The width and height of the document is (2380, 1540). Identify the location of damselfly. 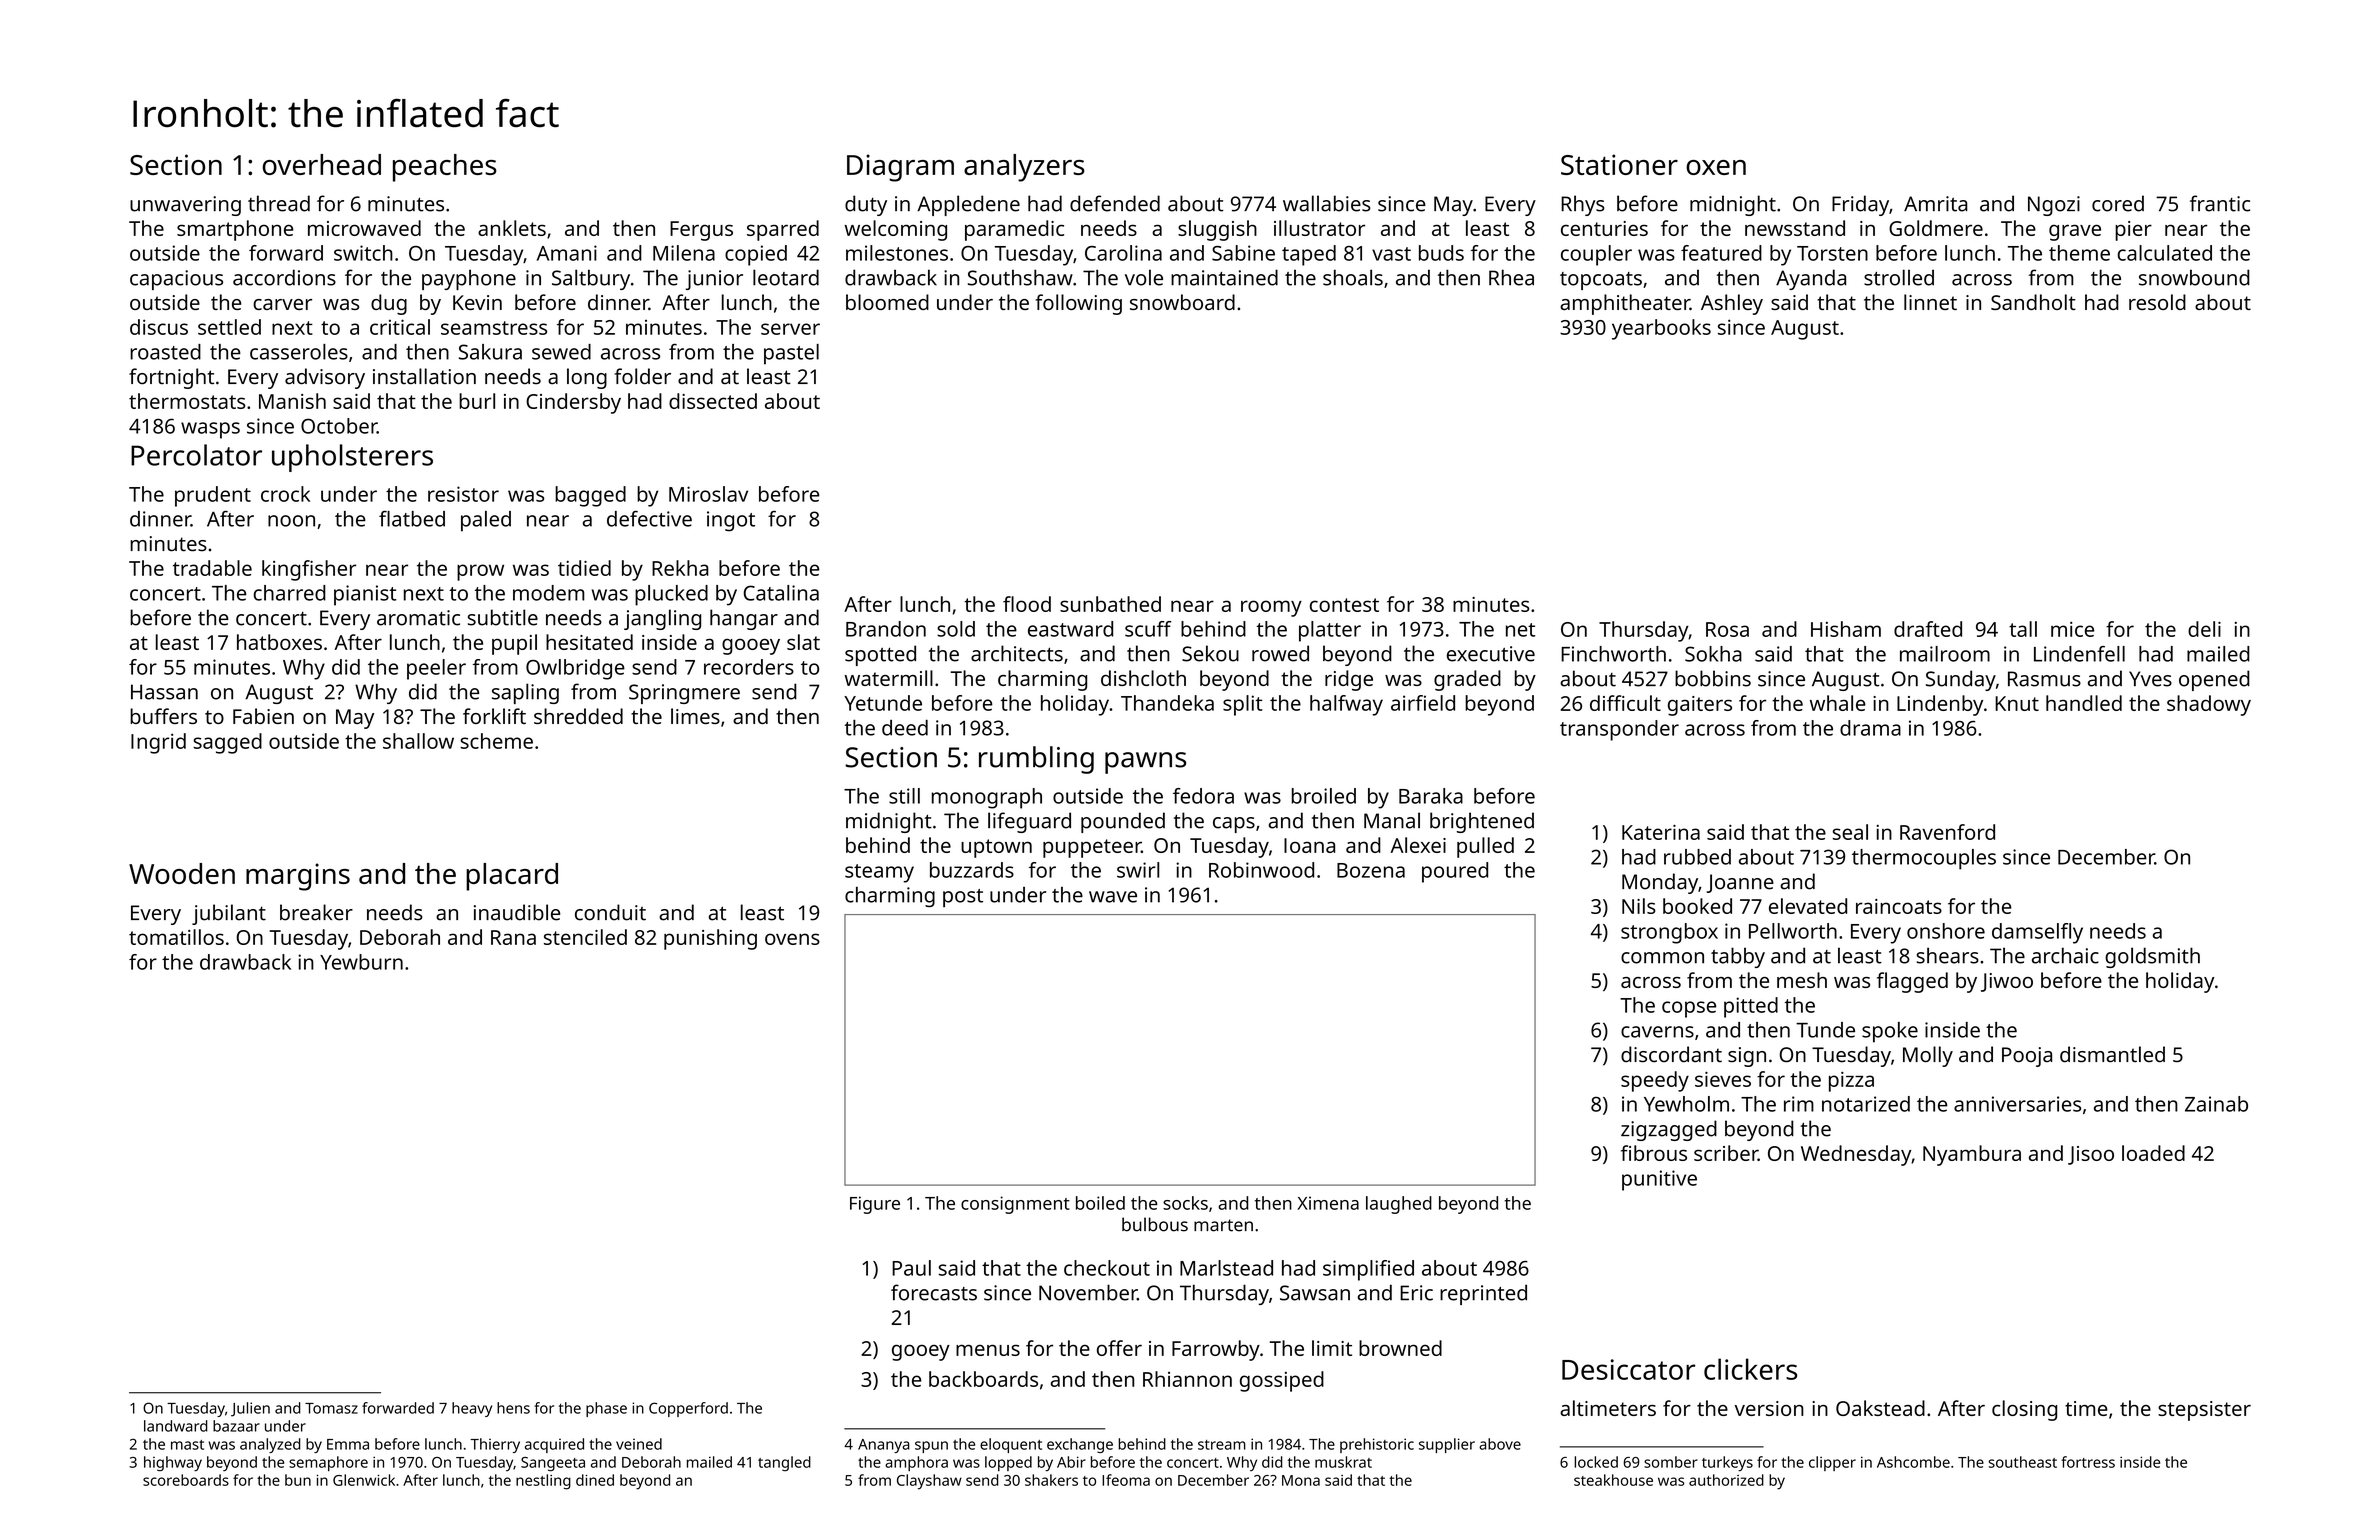
(2037, 933).
